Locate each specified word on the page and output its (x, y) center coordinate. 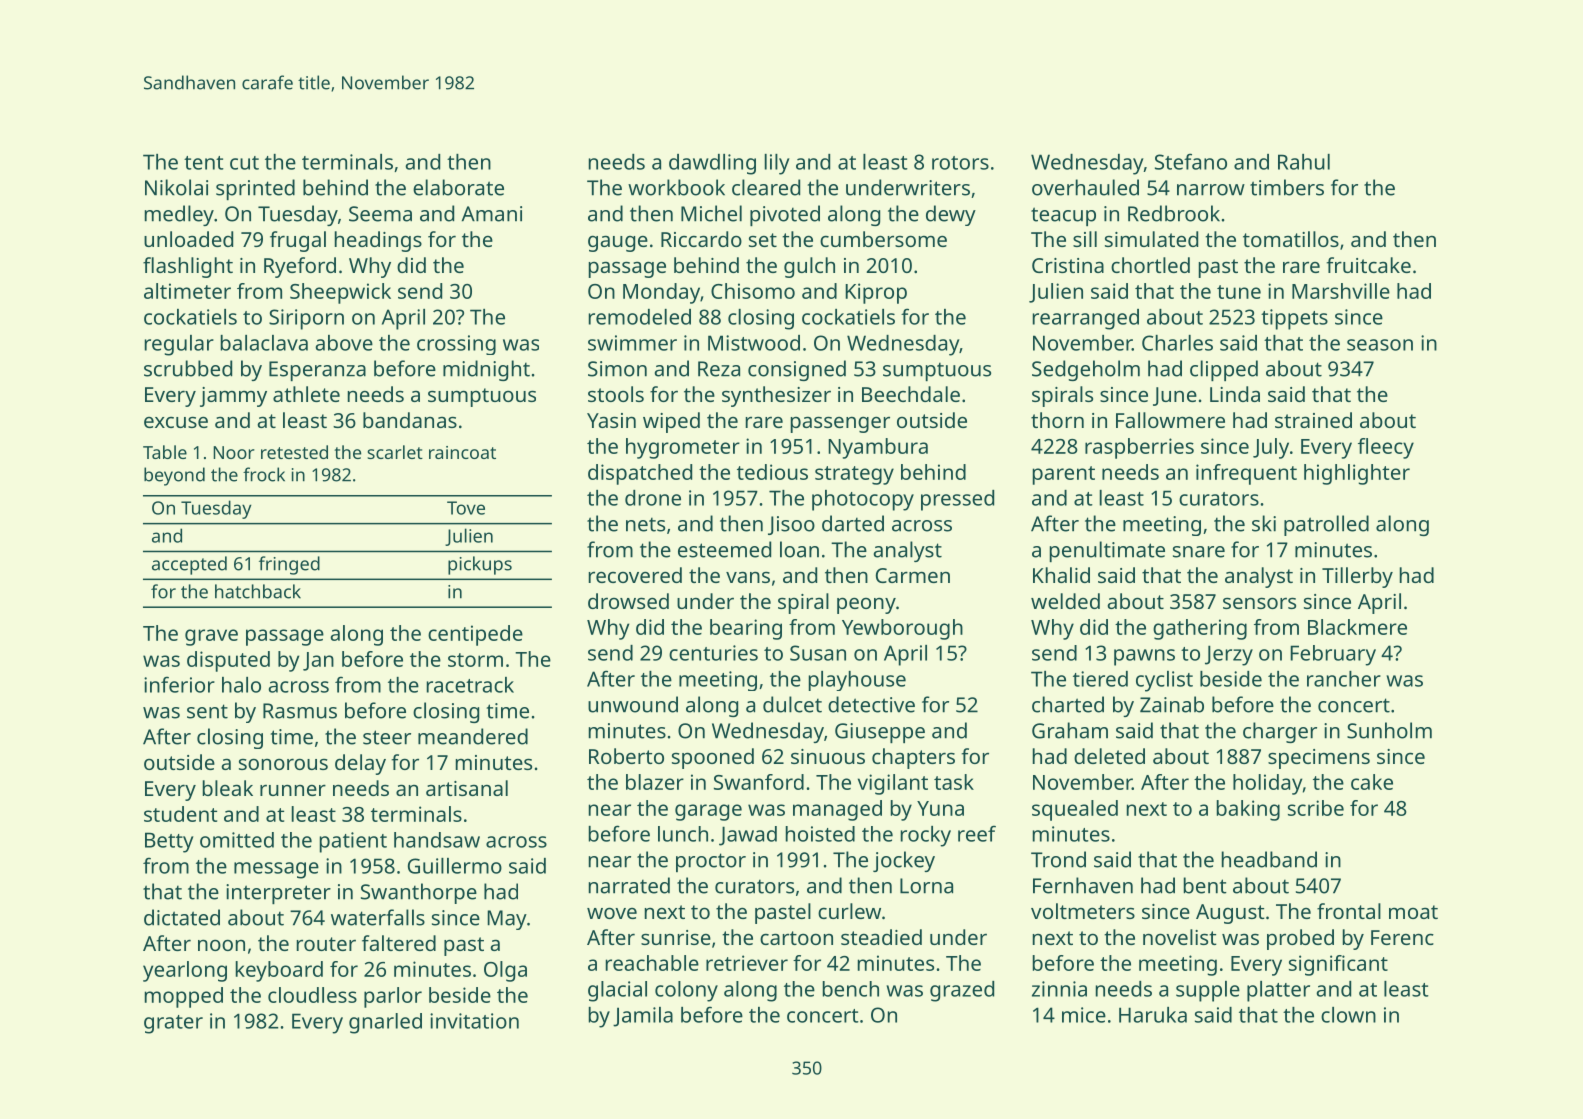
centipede (475, 635)
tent (204, 163)
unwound (633, 704)
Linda (1235, 394)
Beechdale (911, 394)
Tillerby (1357, 577)
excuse (176, 422)
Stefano (1191, 161)
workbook (676, 187)
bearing (746, 629)
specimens (1319, 759)
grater (173, 1024)
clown (1348, 1015)
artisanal (467, 788)
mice (1084, 1015)
